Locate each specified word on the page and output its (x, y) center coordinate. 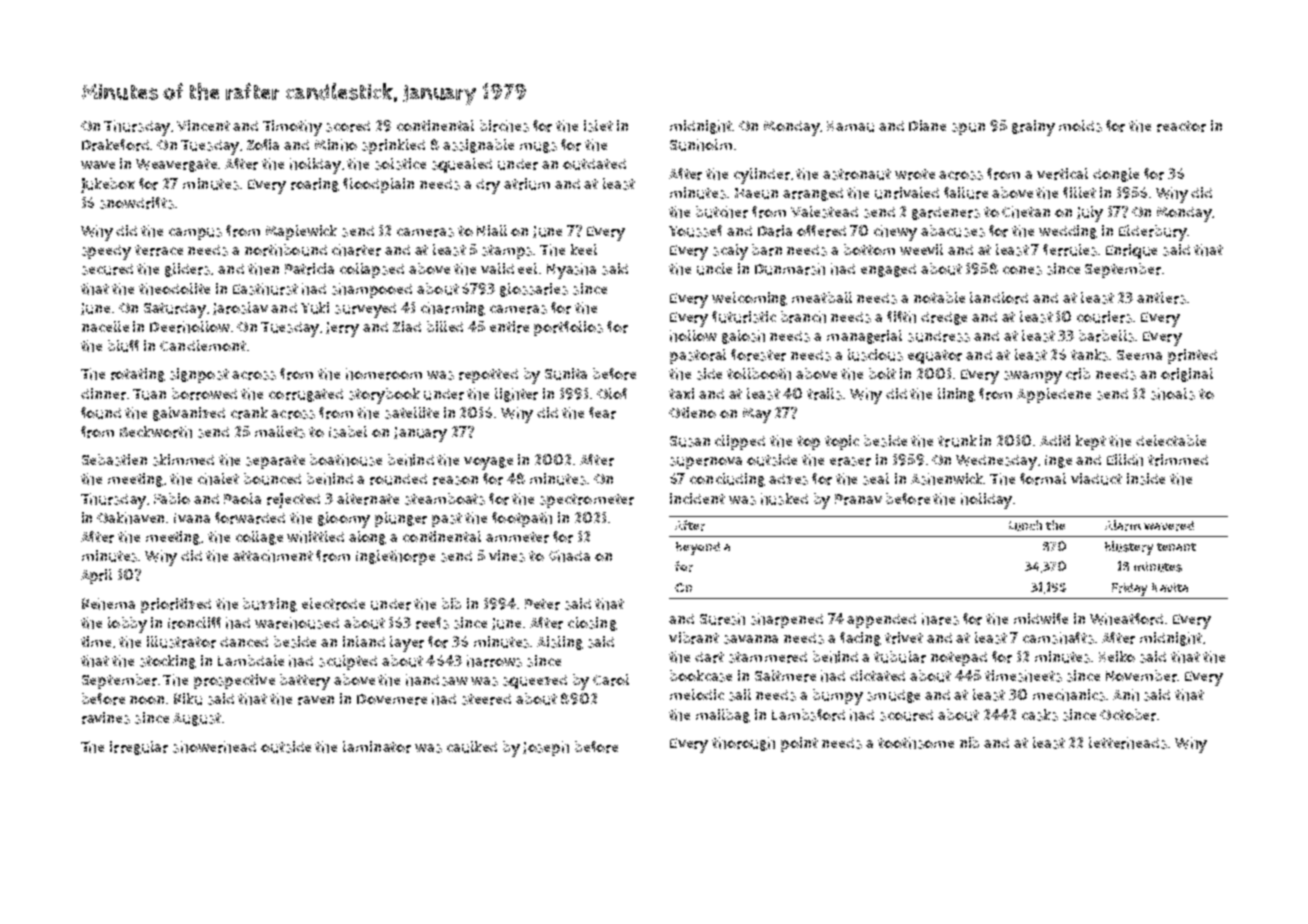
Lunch (1025, 525)
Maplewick (301, 232)
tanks (1089, 355)
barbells (1106, 336)
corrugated (306, 395)
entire (509, 327)
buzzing (270, 605)
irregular (139, 748)
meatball (822, 297)
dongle (1116, 175)
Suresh (722, 619)
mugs (538, 147)
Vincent (203, 125)
